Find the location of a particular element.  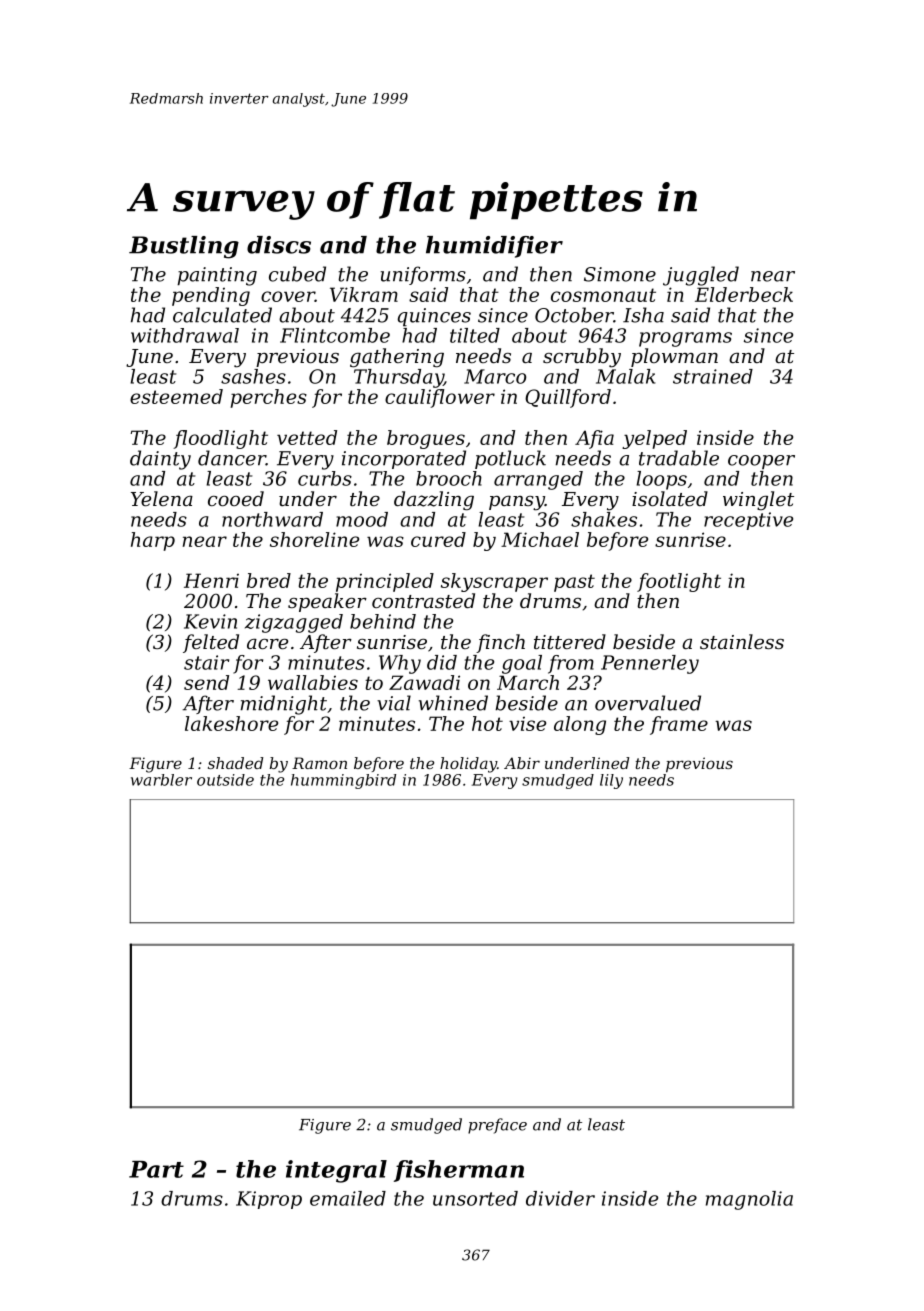

juggled is located at coordinates (701, 276).
